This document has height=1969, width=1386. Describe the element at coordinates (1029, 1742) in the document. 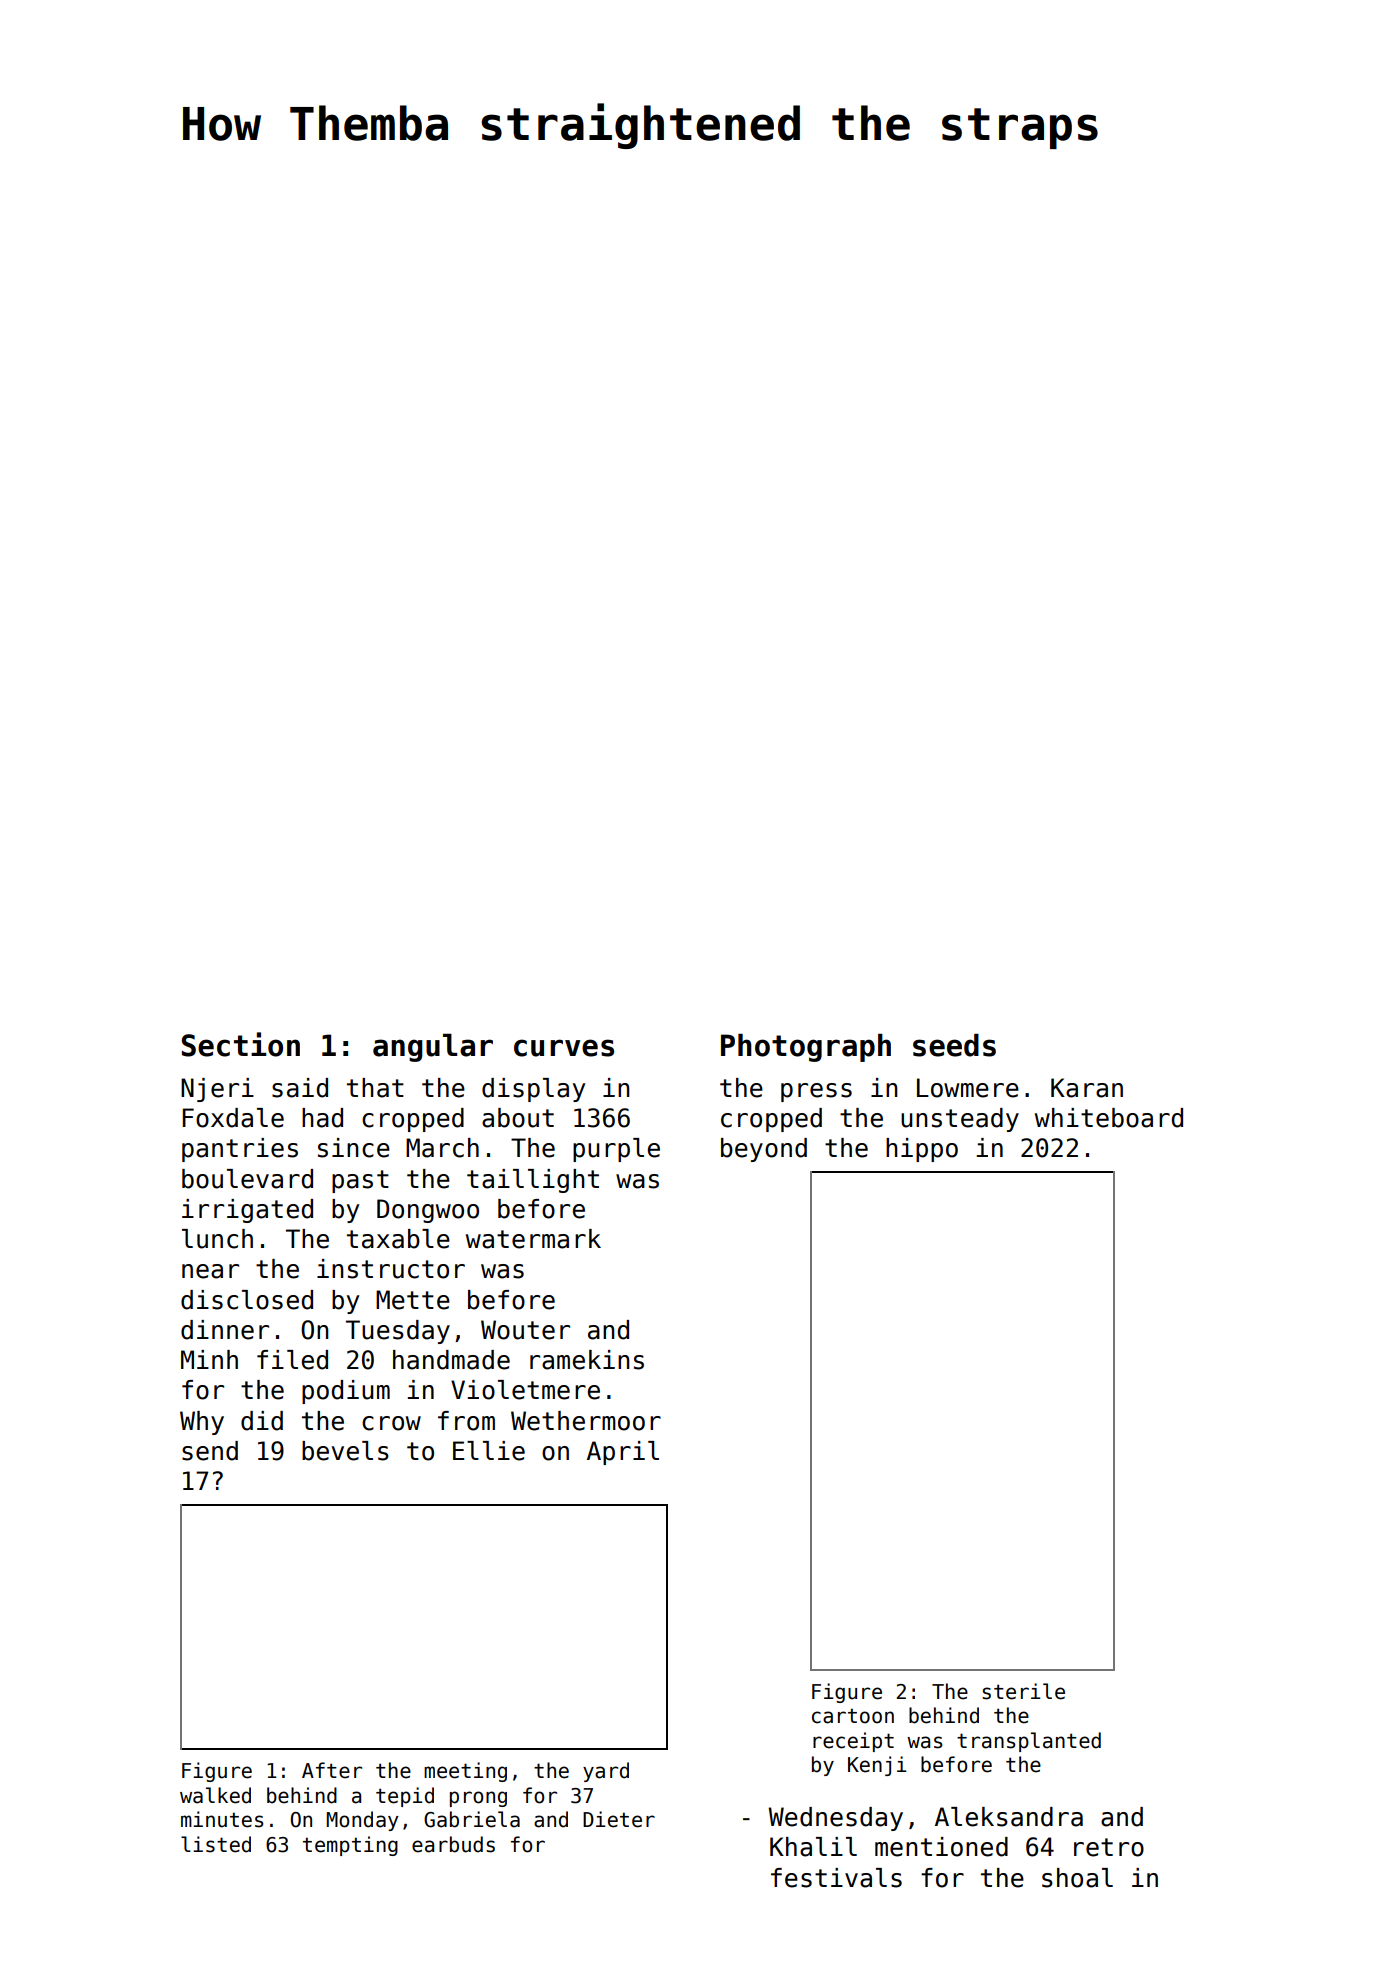

I see `transplanted` at that location.
